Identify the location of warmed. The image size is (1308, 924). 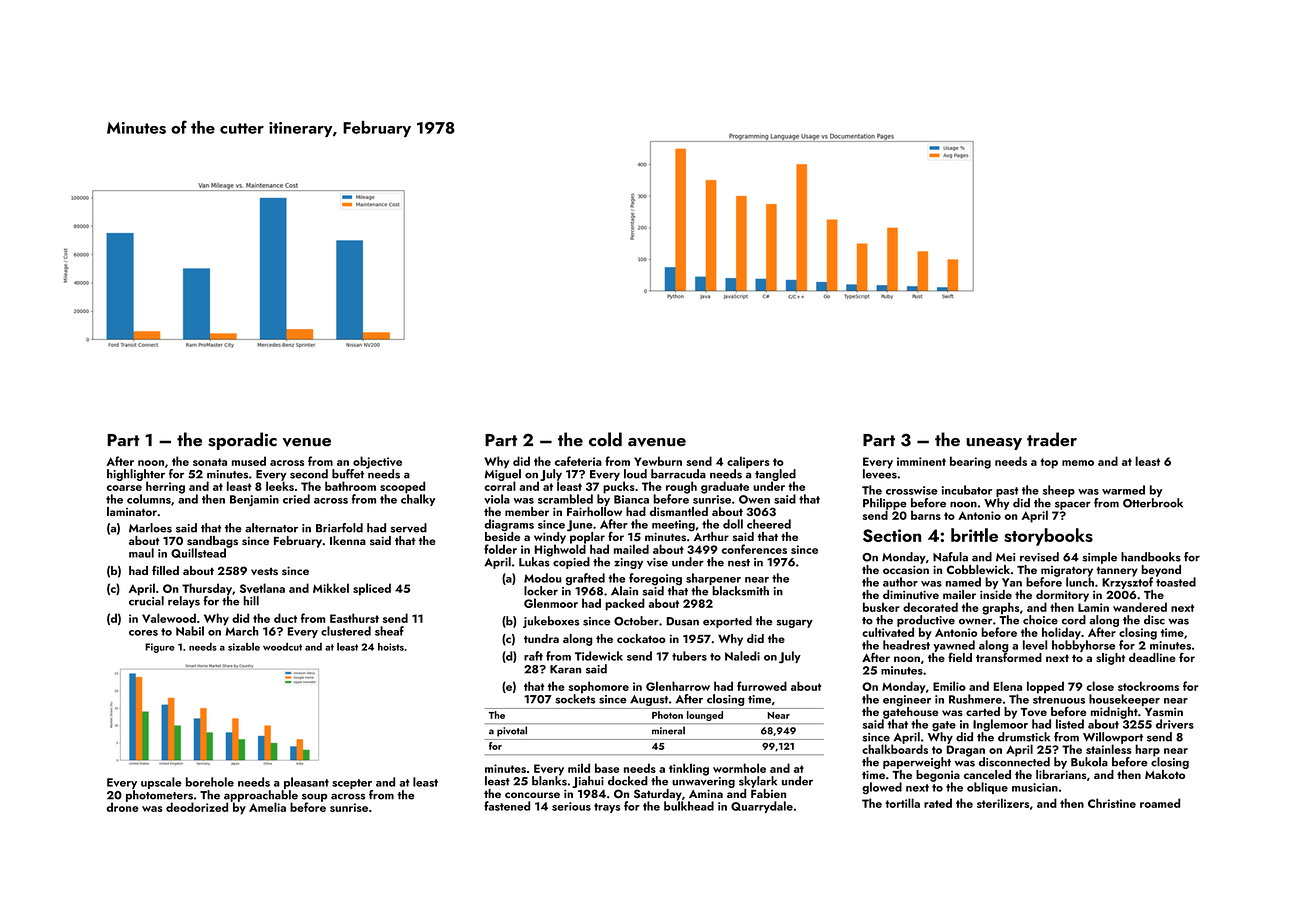
(1123, 490).
